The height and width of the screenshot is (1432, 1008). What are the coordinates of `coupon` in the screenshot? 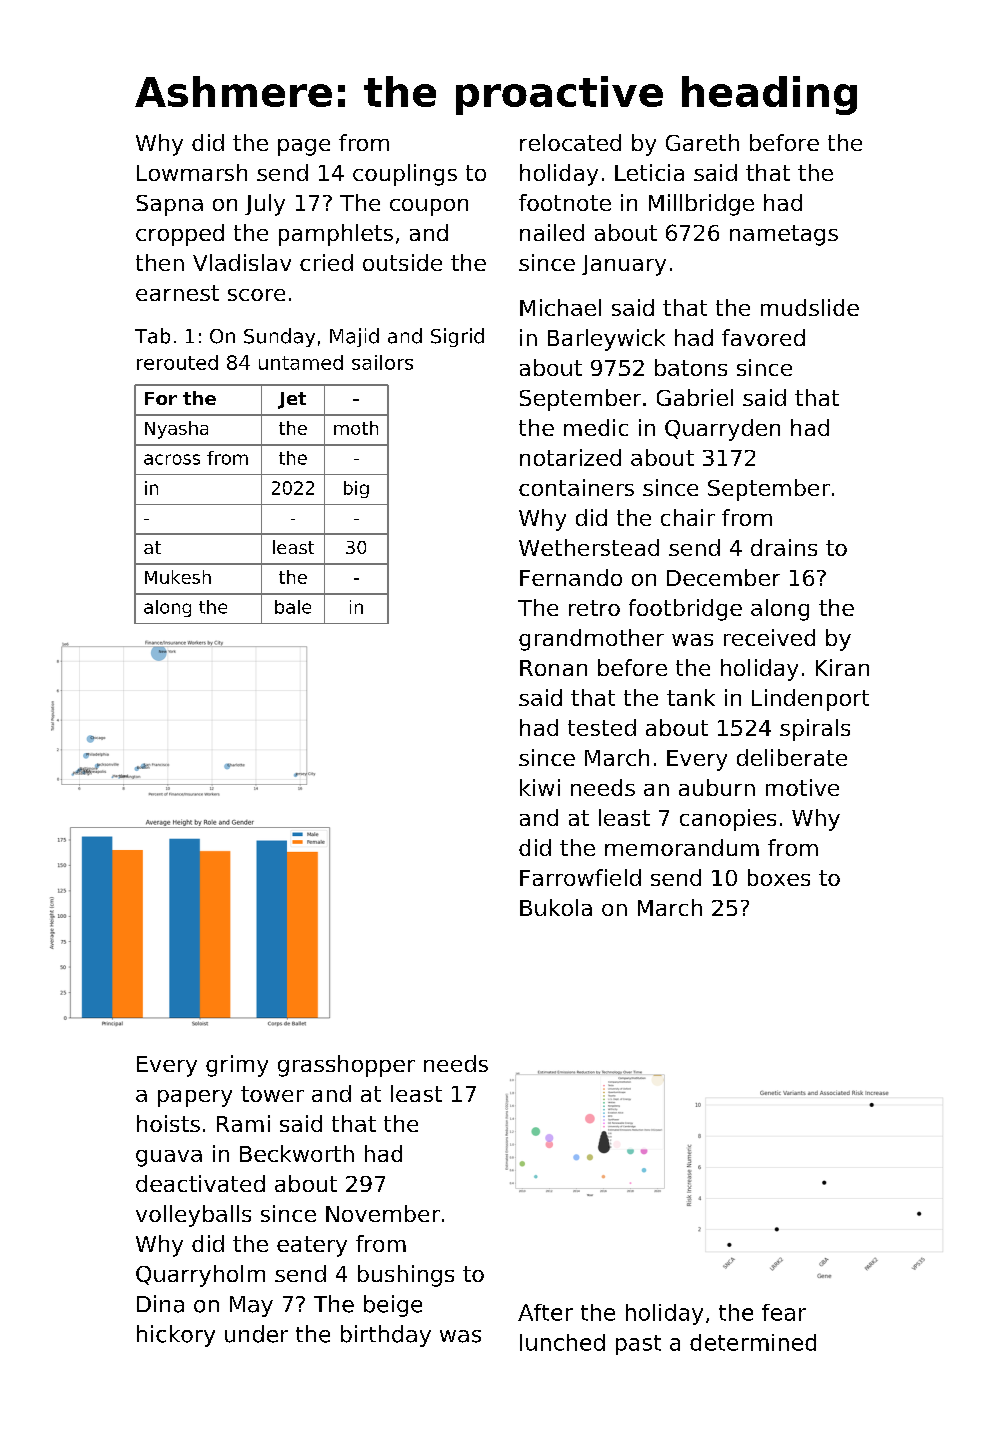 It's located at (429, 207).
